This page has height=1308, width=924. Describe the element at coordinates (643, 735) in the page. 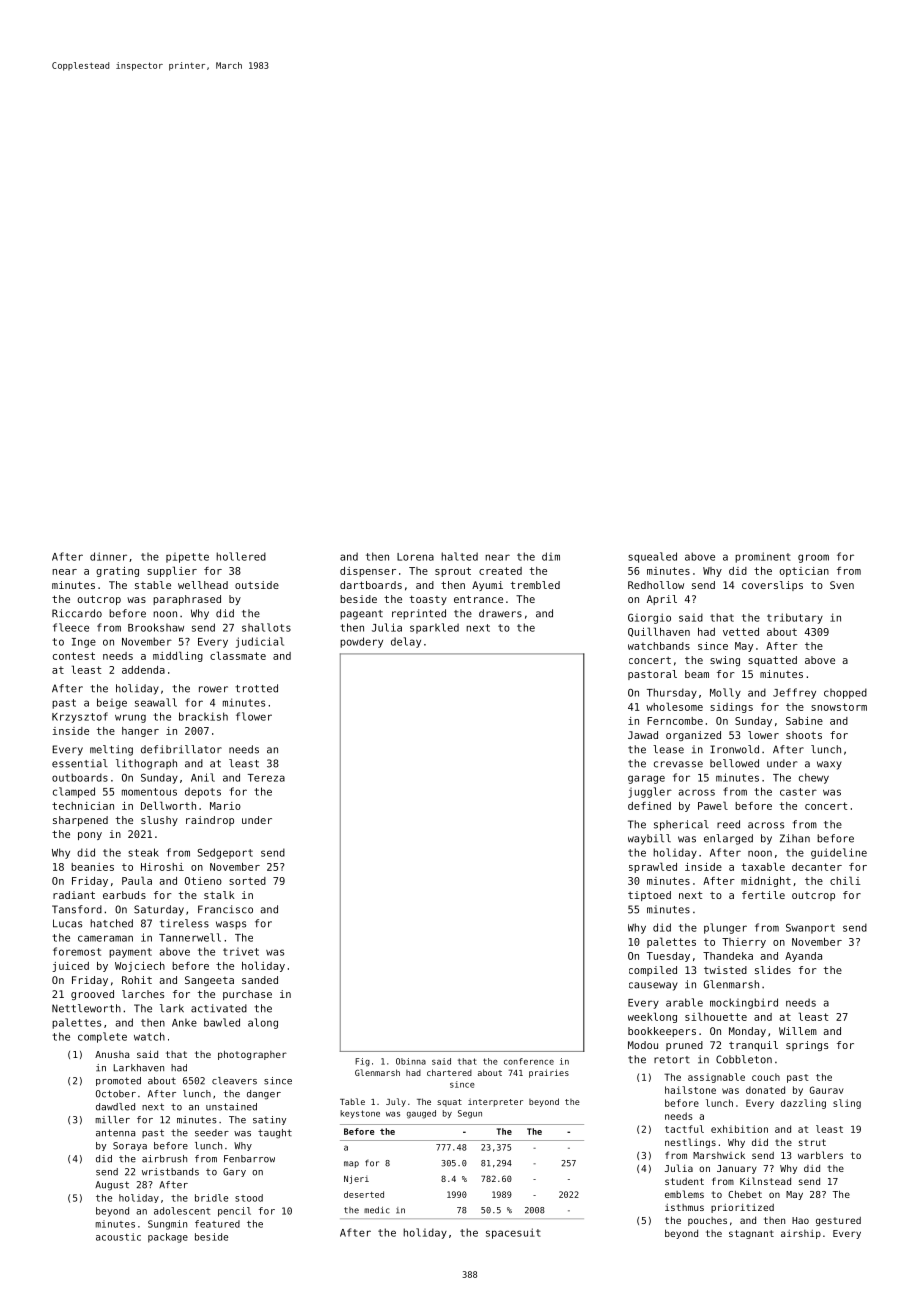

I see `Jawad` at that location.
